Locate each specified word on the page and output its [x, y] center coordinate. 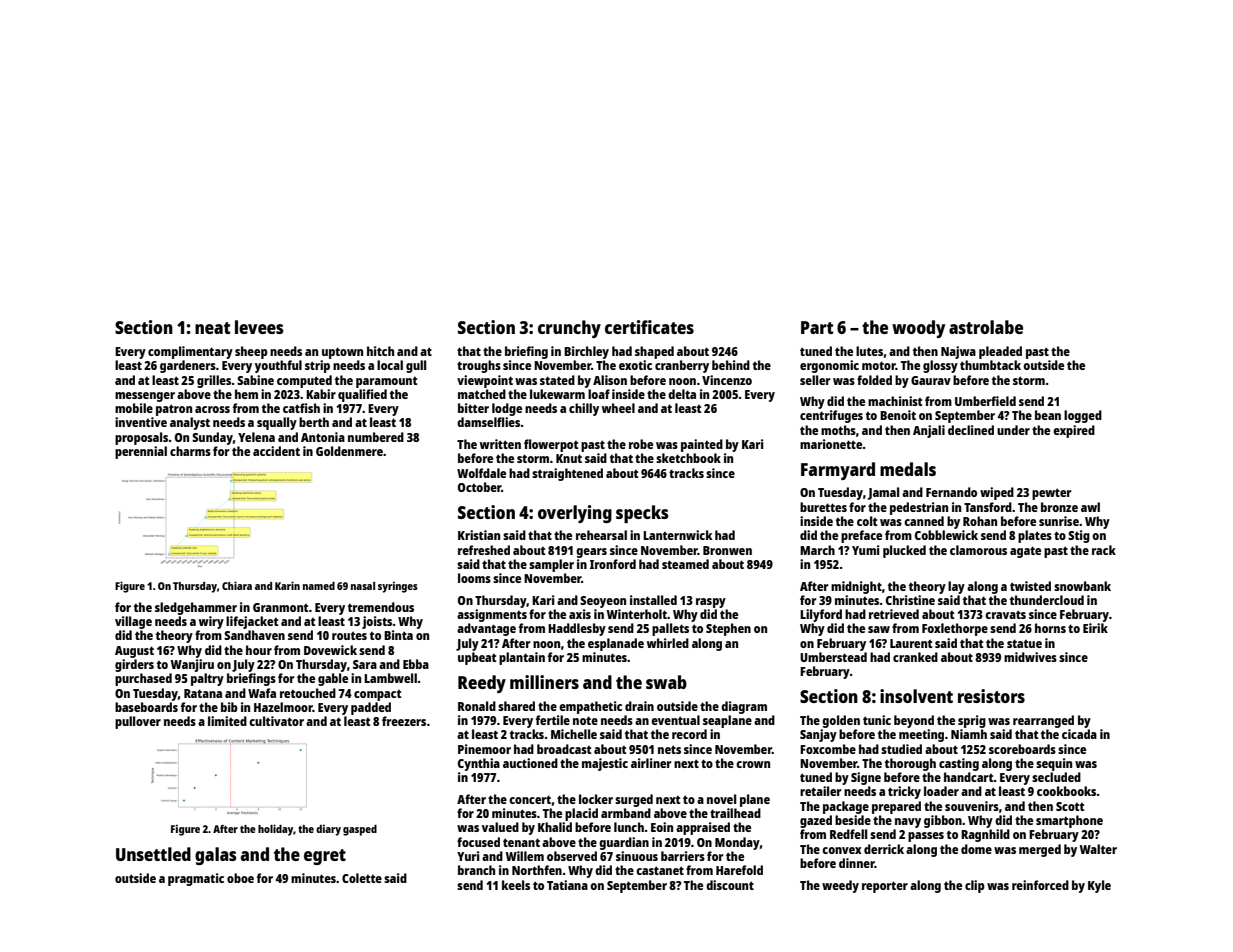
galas [216, 856]
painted [702, 445]
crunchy [569, 329]
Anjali [929, 431]
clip [975, 886]
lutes [869, 351]
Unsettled [153, 854]
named [319, 586]
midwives [1030, 657]
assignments [492, 615]
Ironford [613, 564]
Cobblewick [946, 535]
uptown [342, 353]
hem [246, 394]
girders [134, 665]
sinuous [637, 856]
